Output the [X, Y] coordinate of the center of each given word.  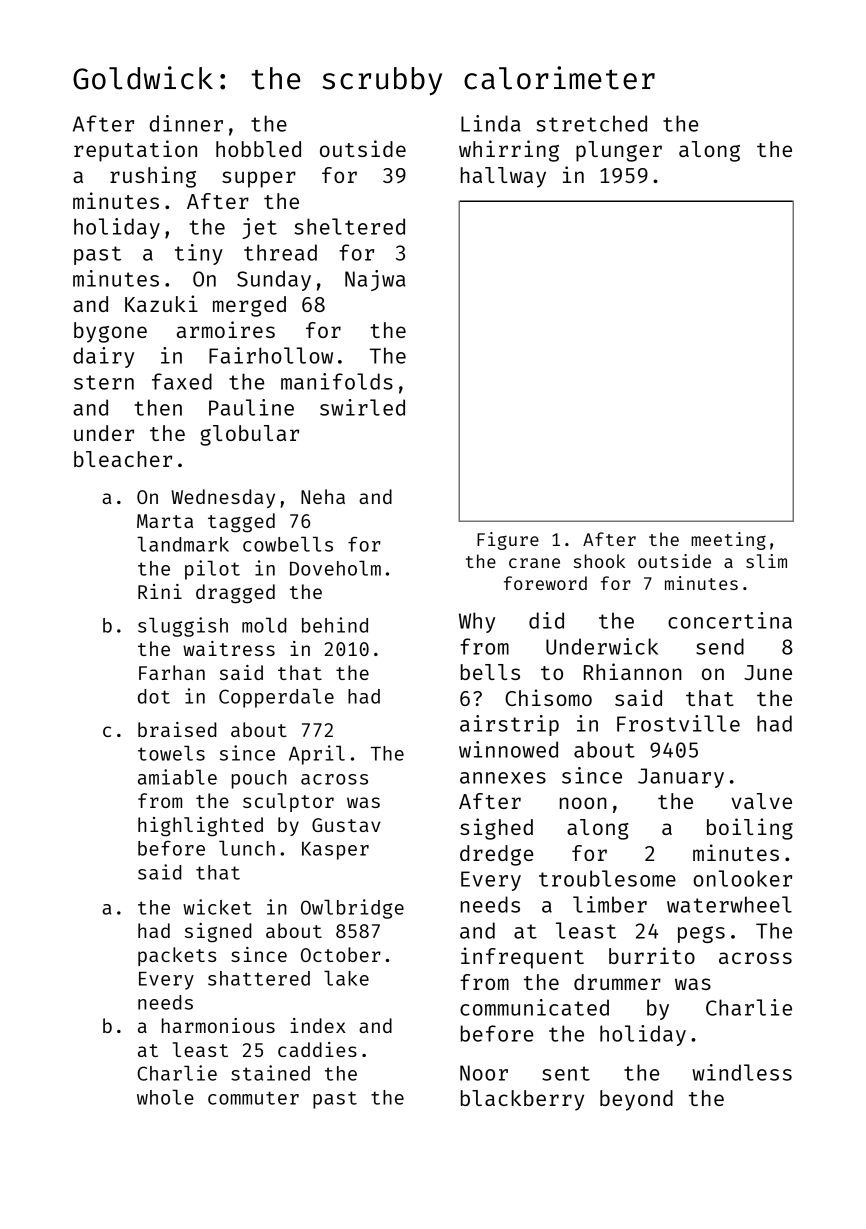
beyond [636, 1100]
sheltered [350, 226]
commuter [253, 1098]
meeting [728, 541]
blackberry [522, 1100]
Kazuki [161, 303]
